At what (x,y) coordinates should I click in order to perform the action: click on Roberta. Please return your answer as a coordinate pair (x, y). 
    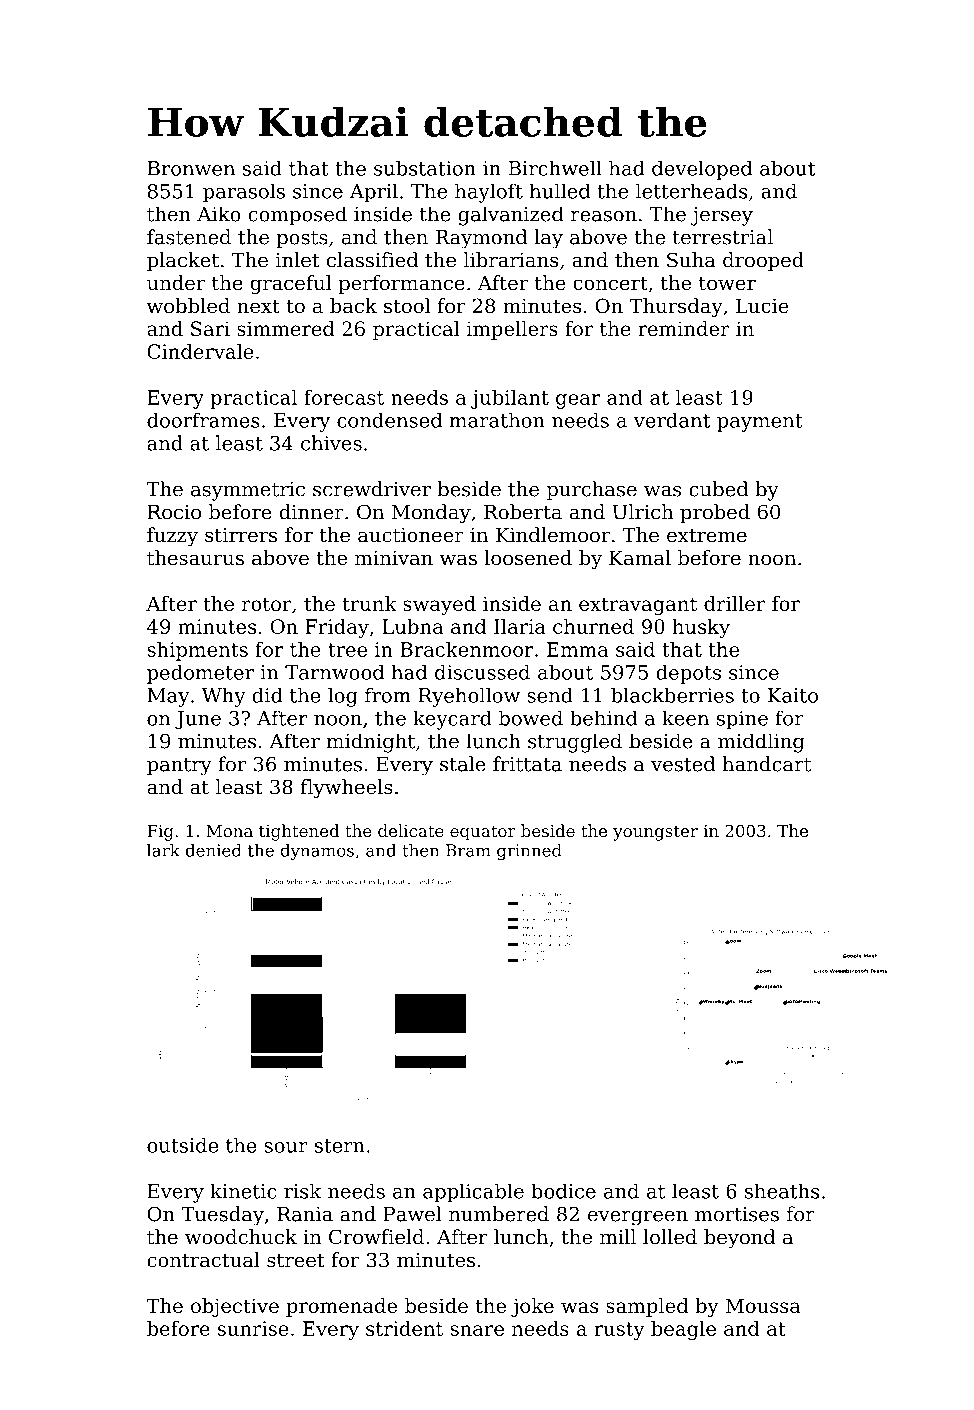
    Looking at the image, I should click on (523, 512).
